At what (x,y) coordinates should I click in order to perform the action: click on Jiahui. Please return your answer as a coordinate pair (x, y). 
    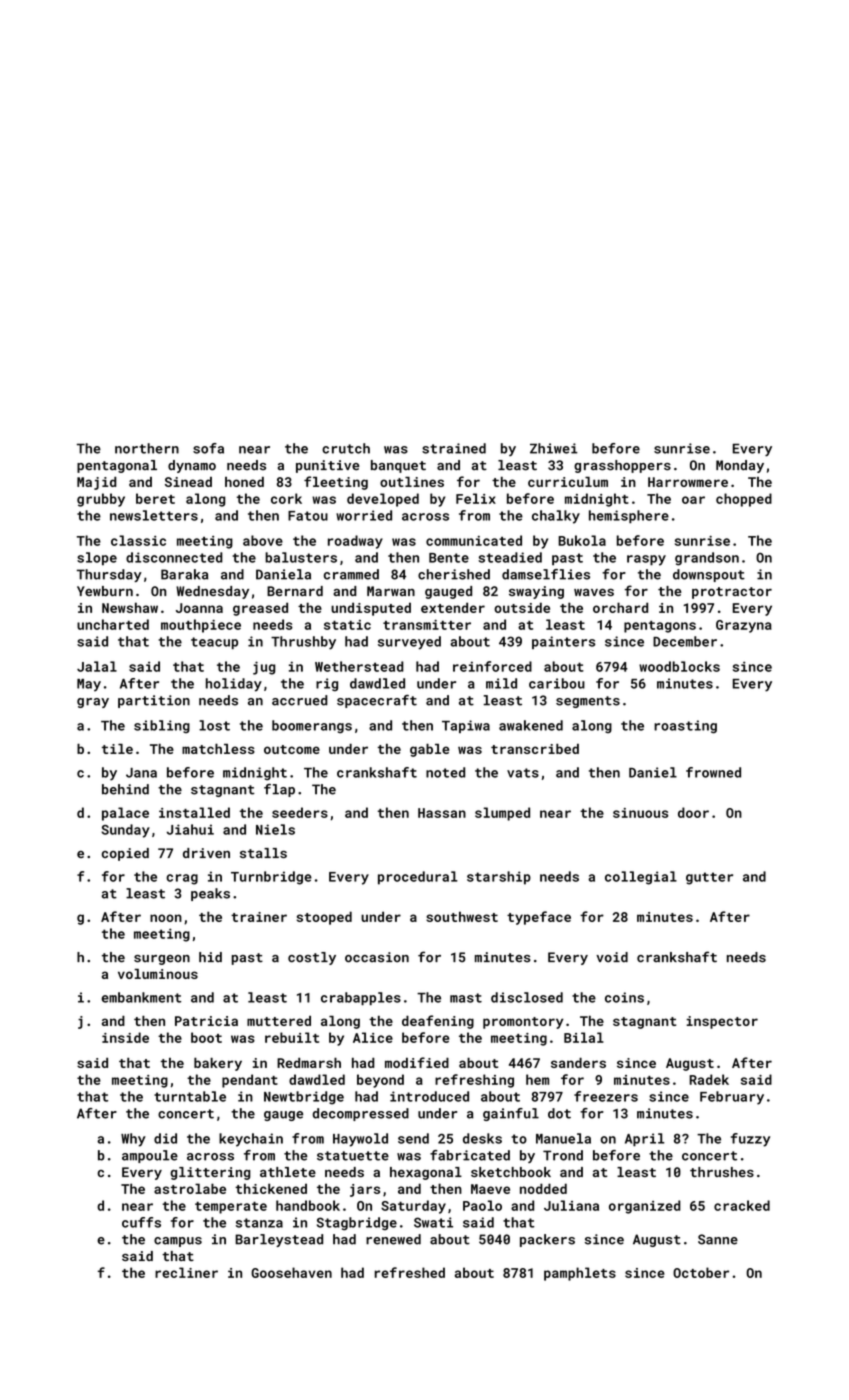
    Looking at the image, I should click on (190, 829).
